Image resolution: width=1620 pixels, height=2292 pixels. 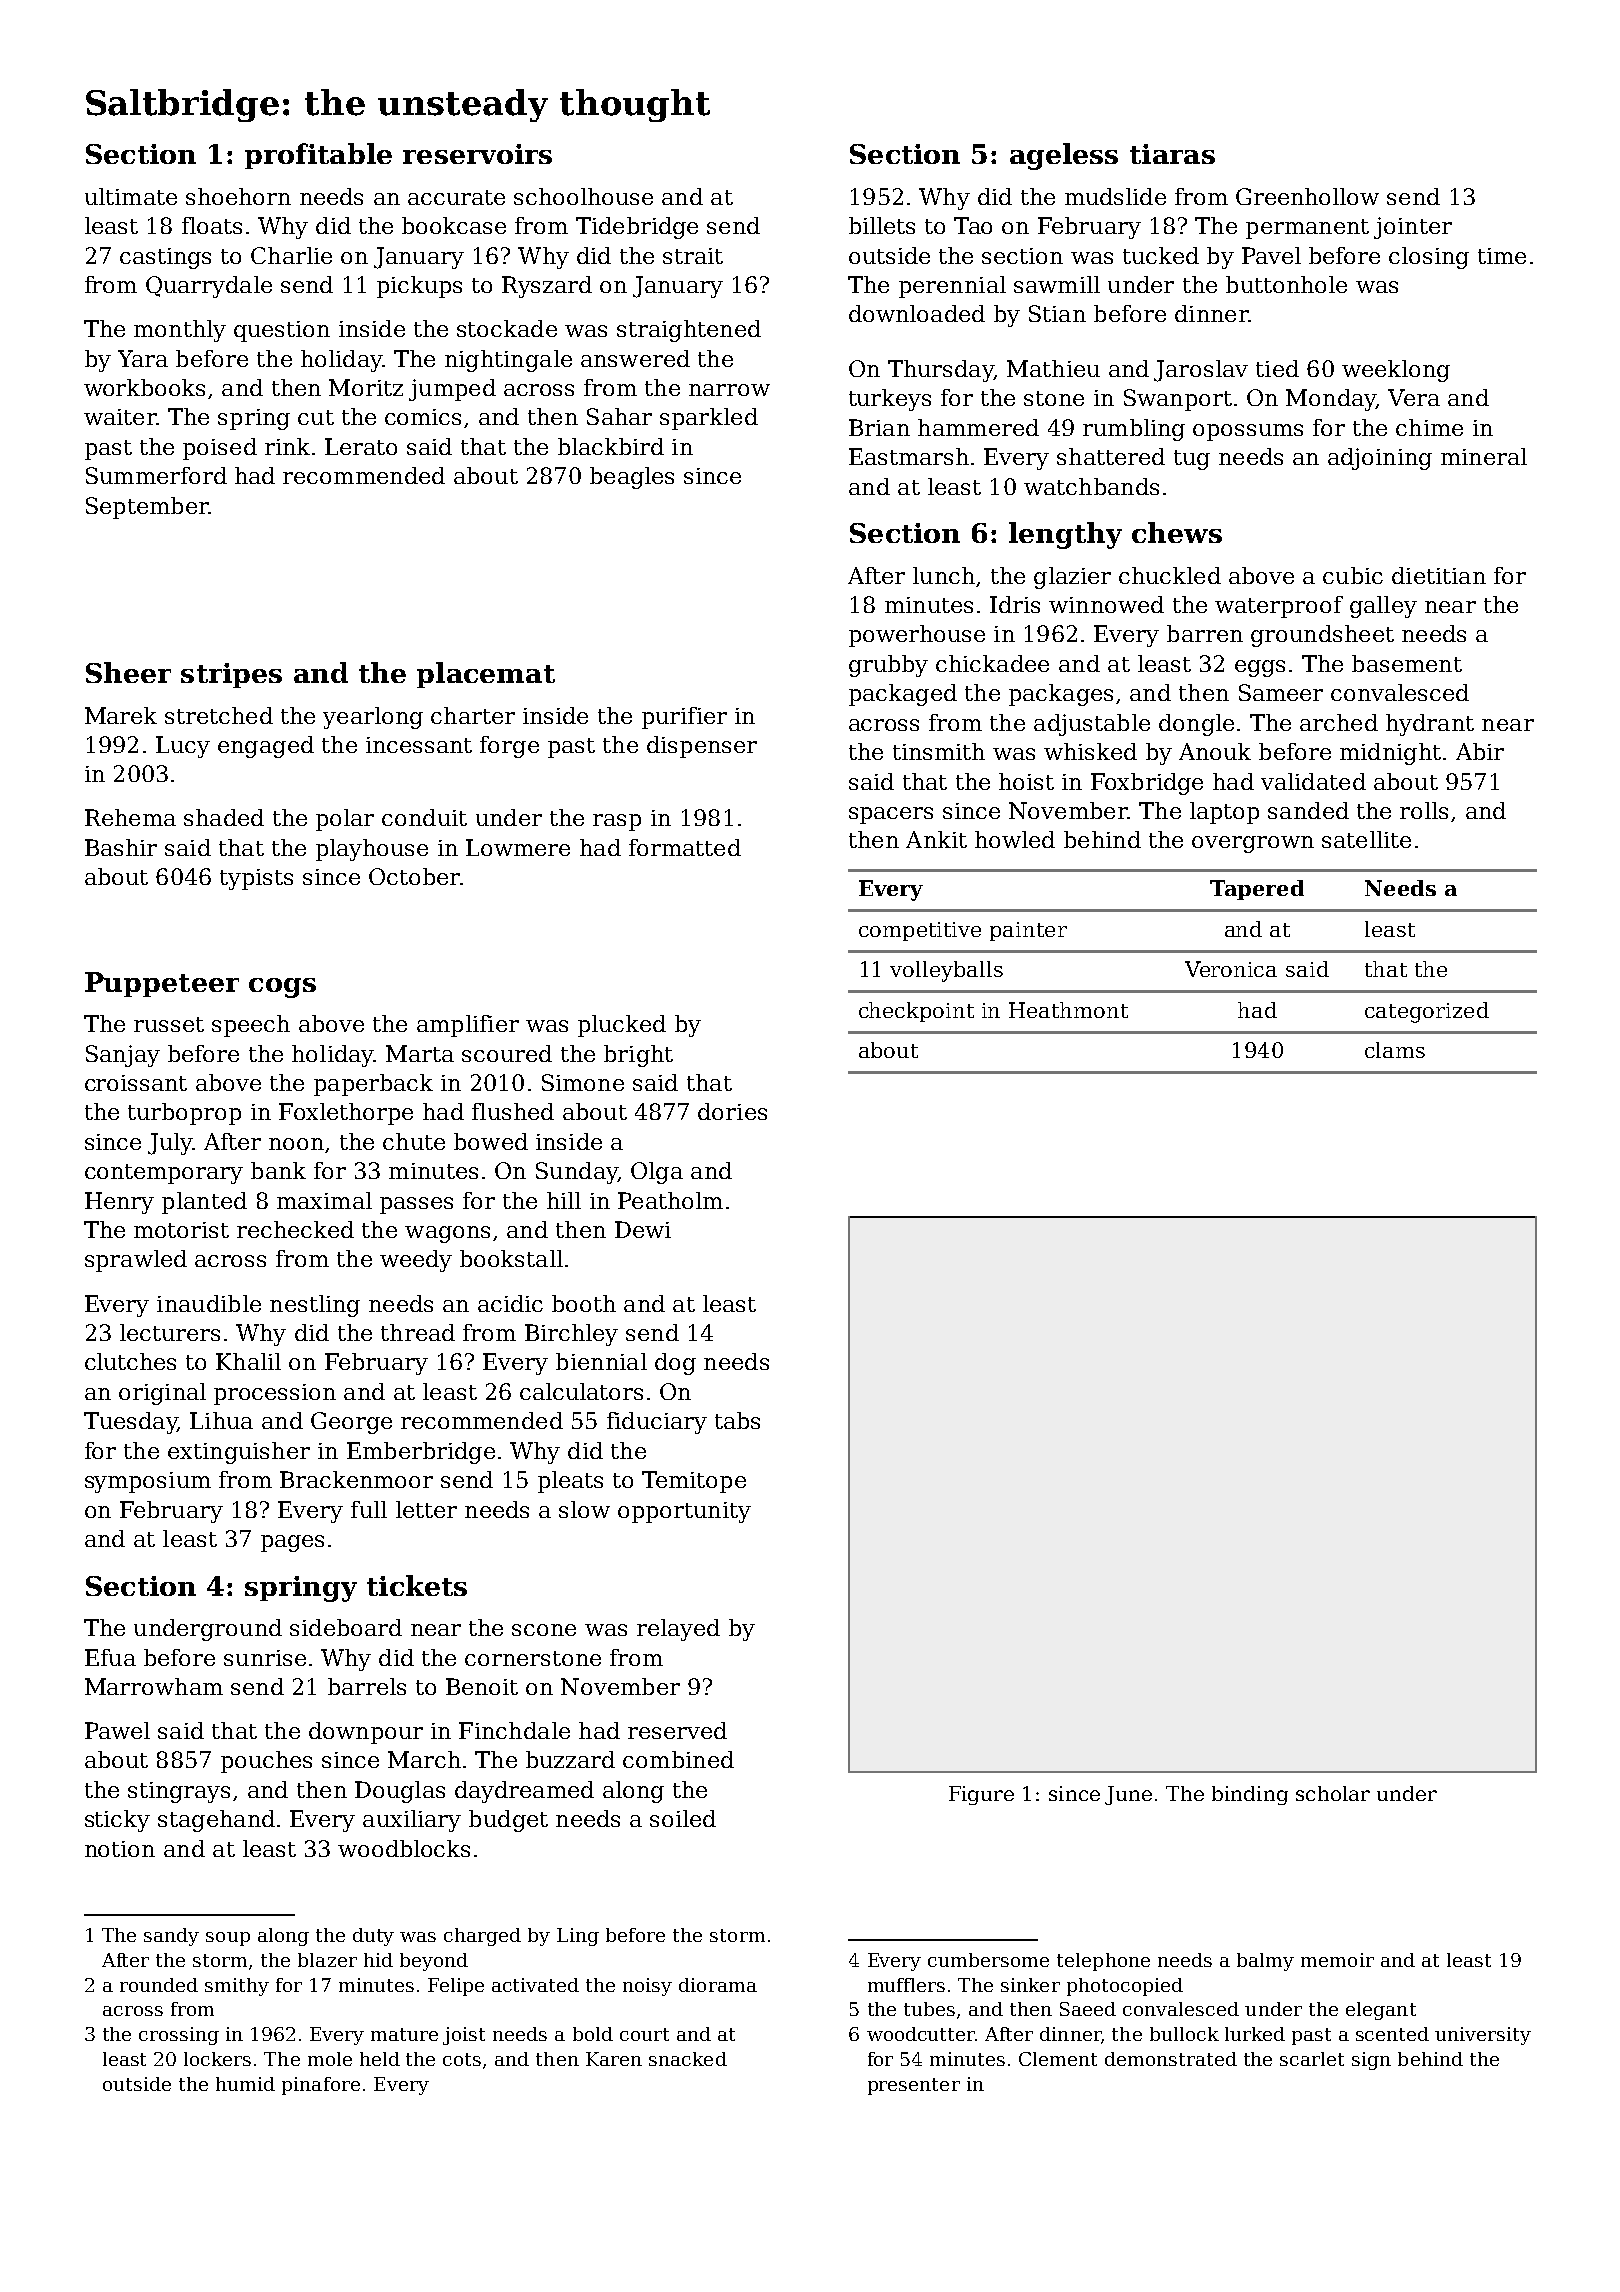 What do you see at coordinates (670, 1200) in the page?
I see `Peatholm` at bounding box center [670, 1200].
